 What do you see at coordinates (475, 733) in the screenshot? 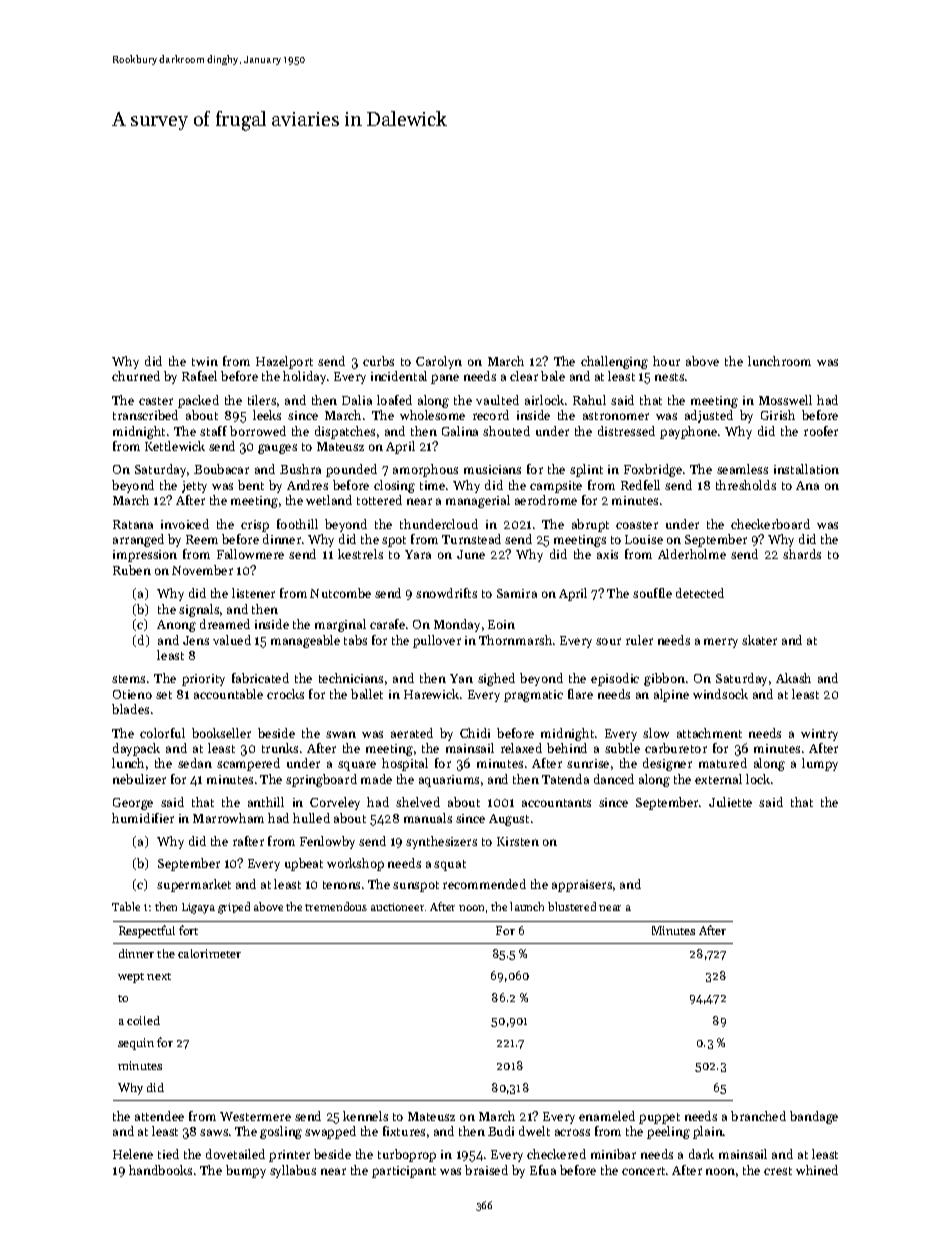
I see `Chidi` at bounding box center [475, 733].
